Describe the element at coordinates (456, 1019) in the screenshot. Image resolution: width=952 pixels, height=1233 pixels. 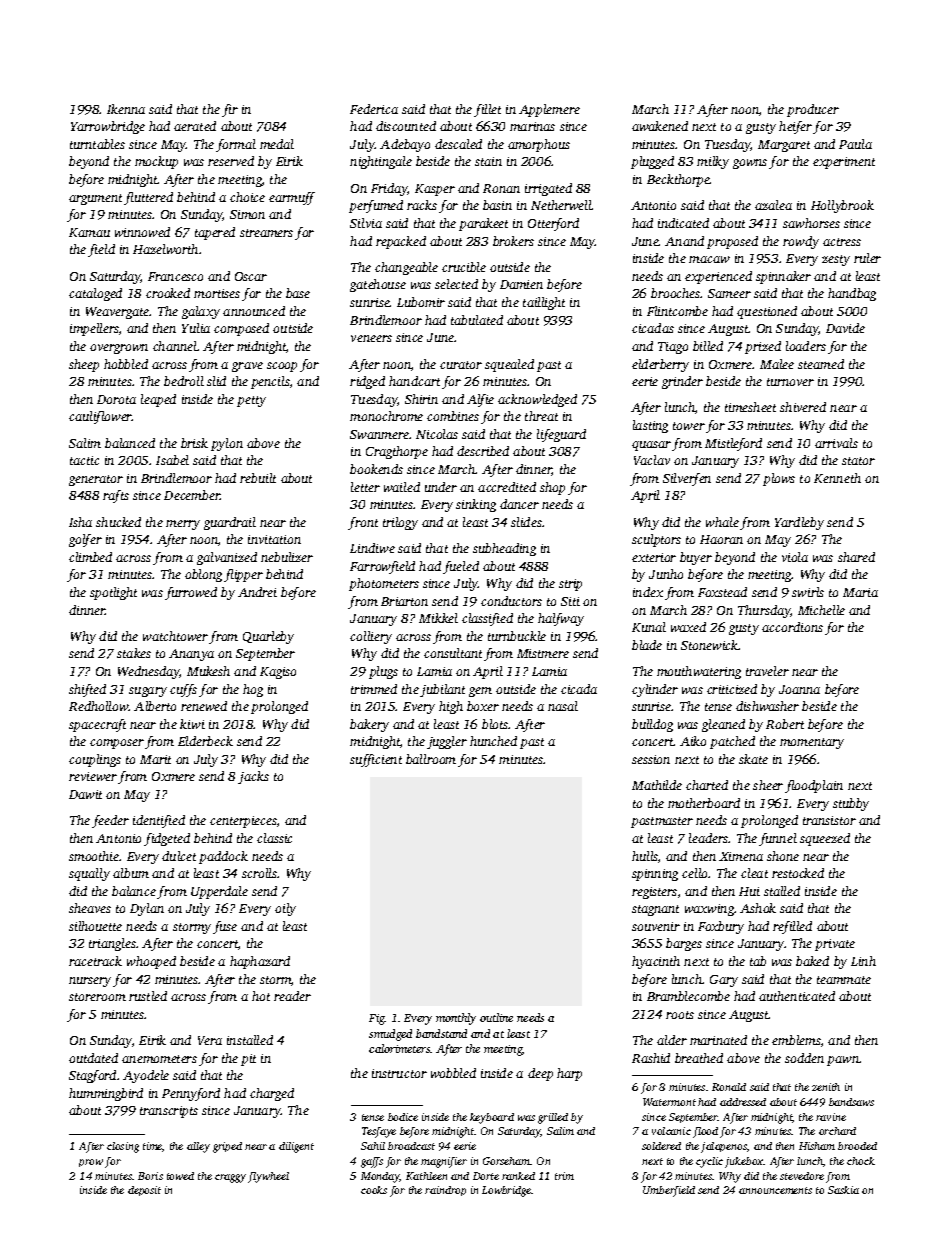
I see `monthly` at that location.
